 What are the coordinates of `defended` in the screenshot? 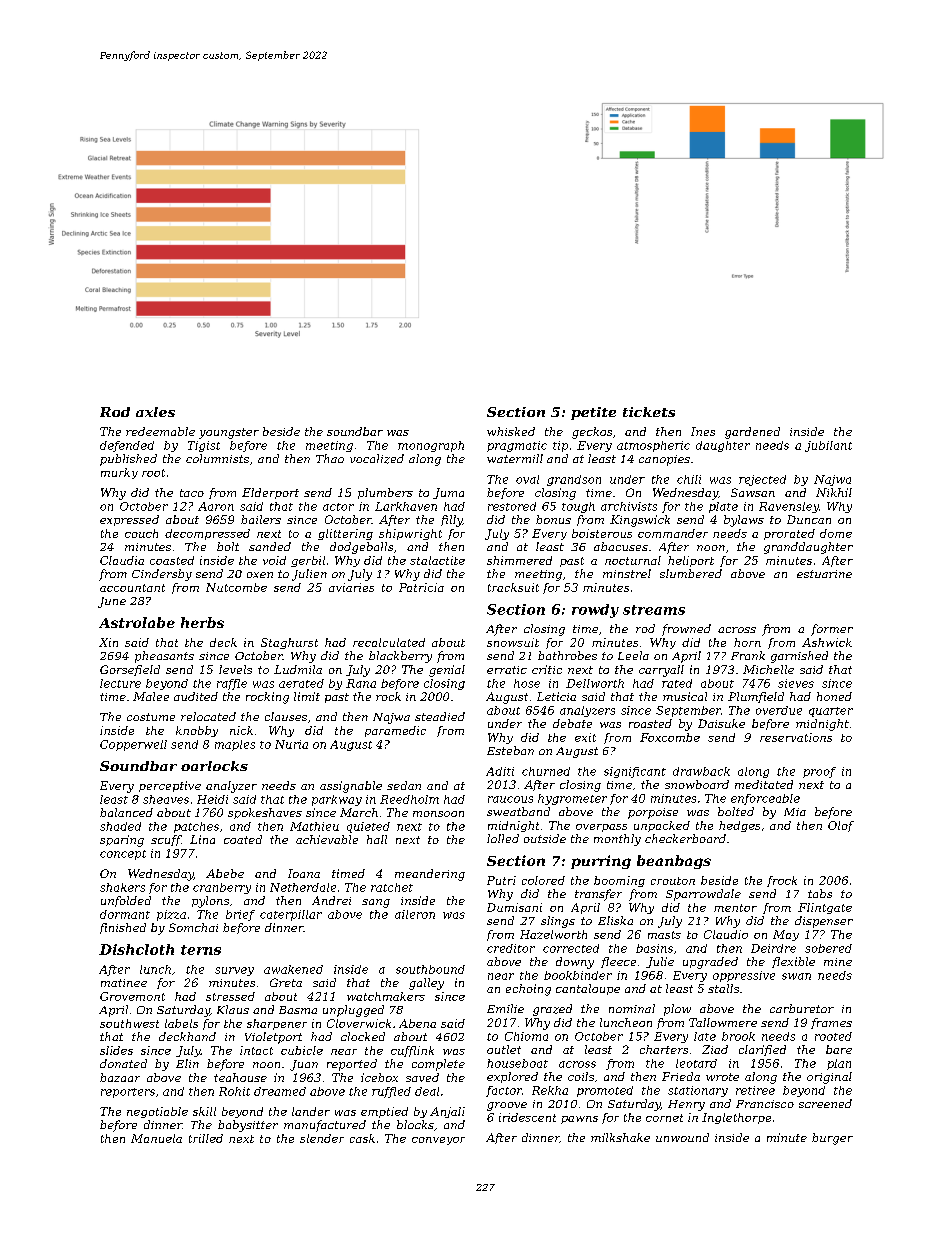 It's located at (127, 446).
